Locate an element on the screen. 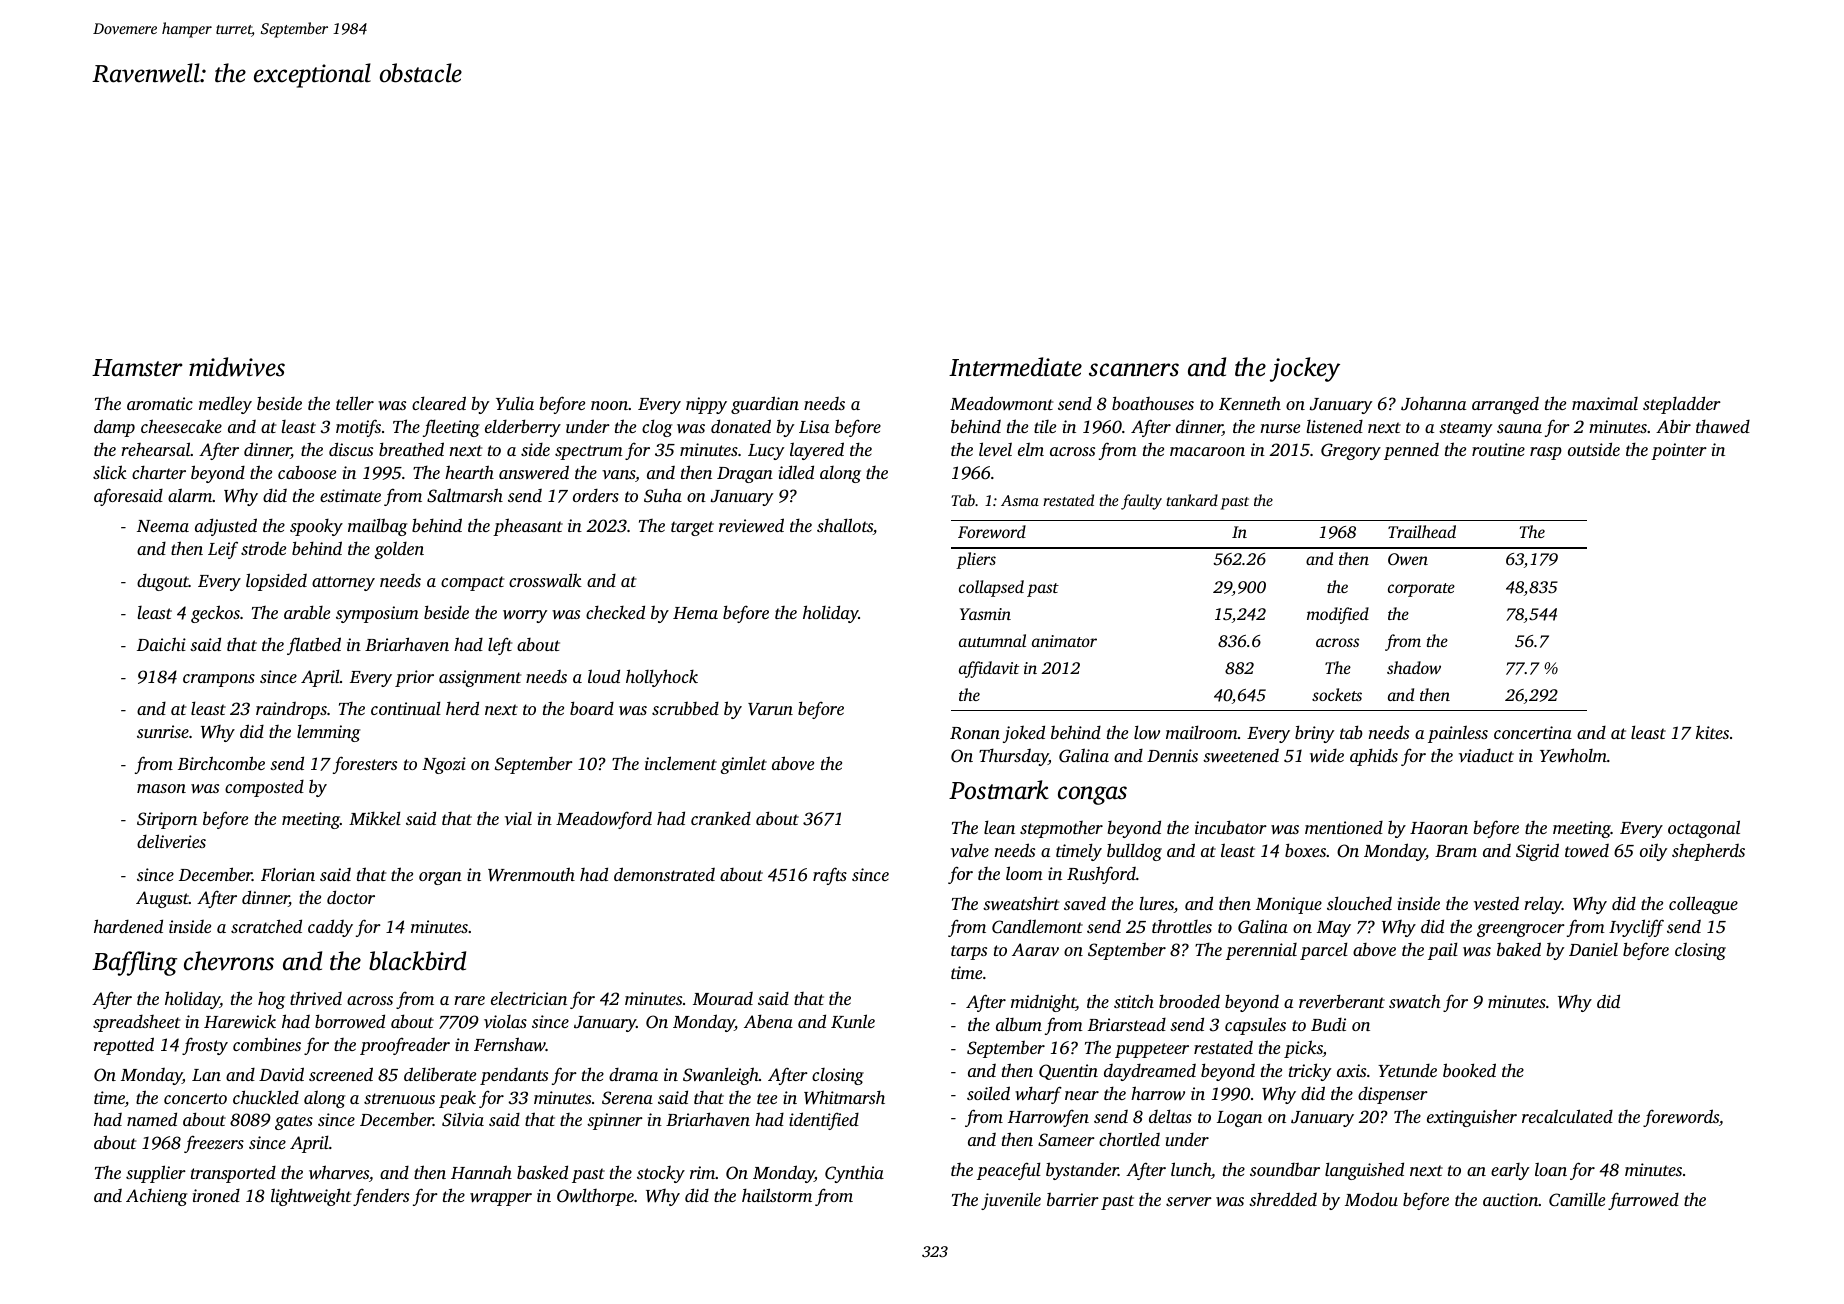 This screenshot has height=1304, width=1844. joked is located at coordinates (1024, 734).
